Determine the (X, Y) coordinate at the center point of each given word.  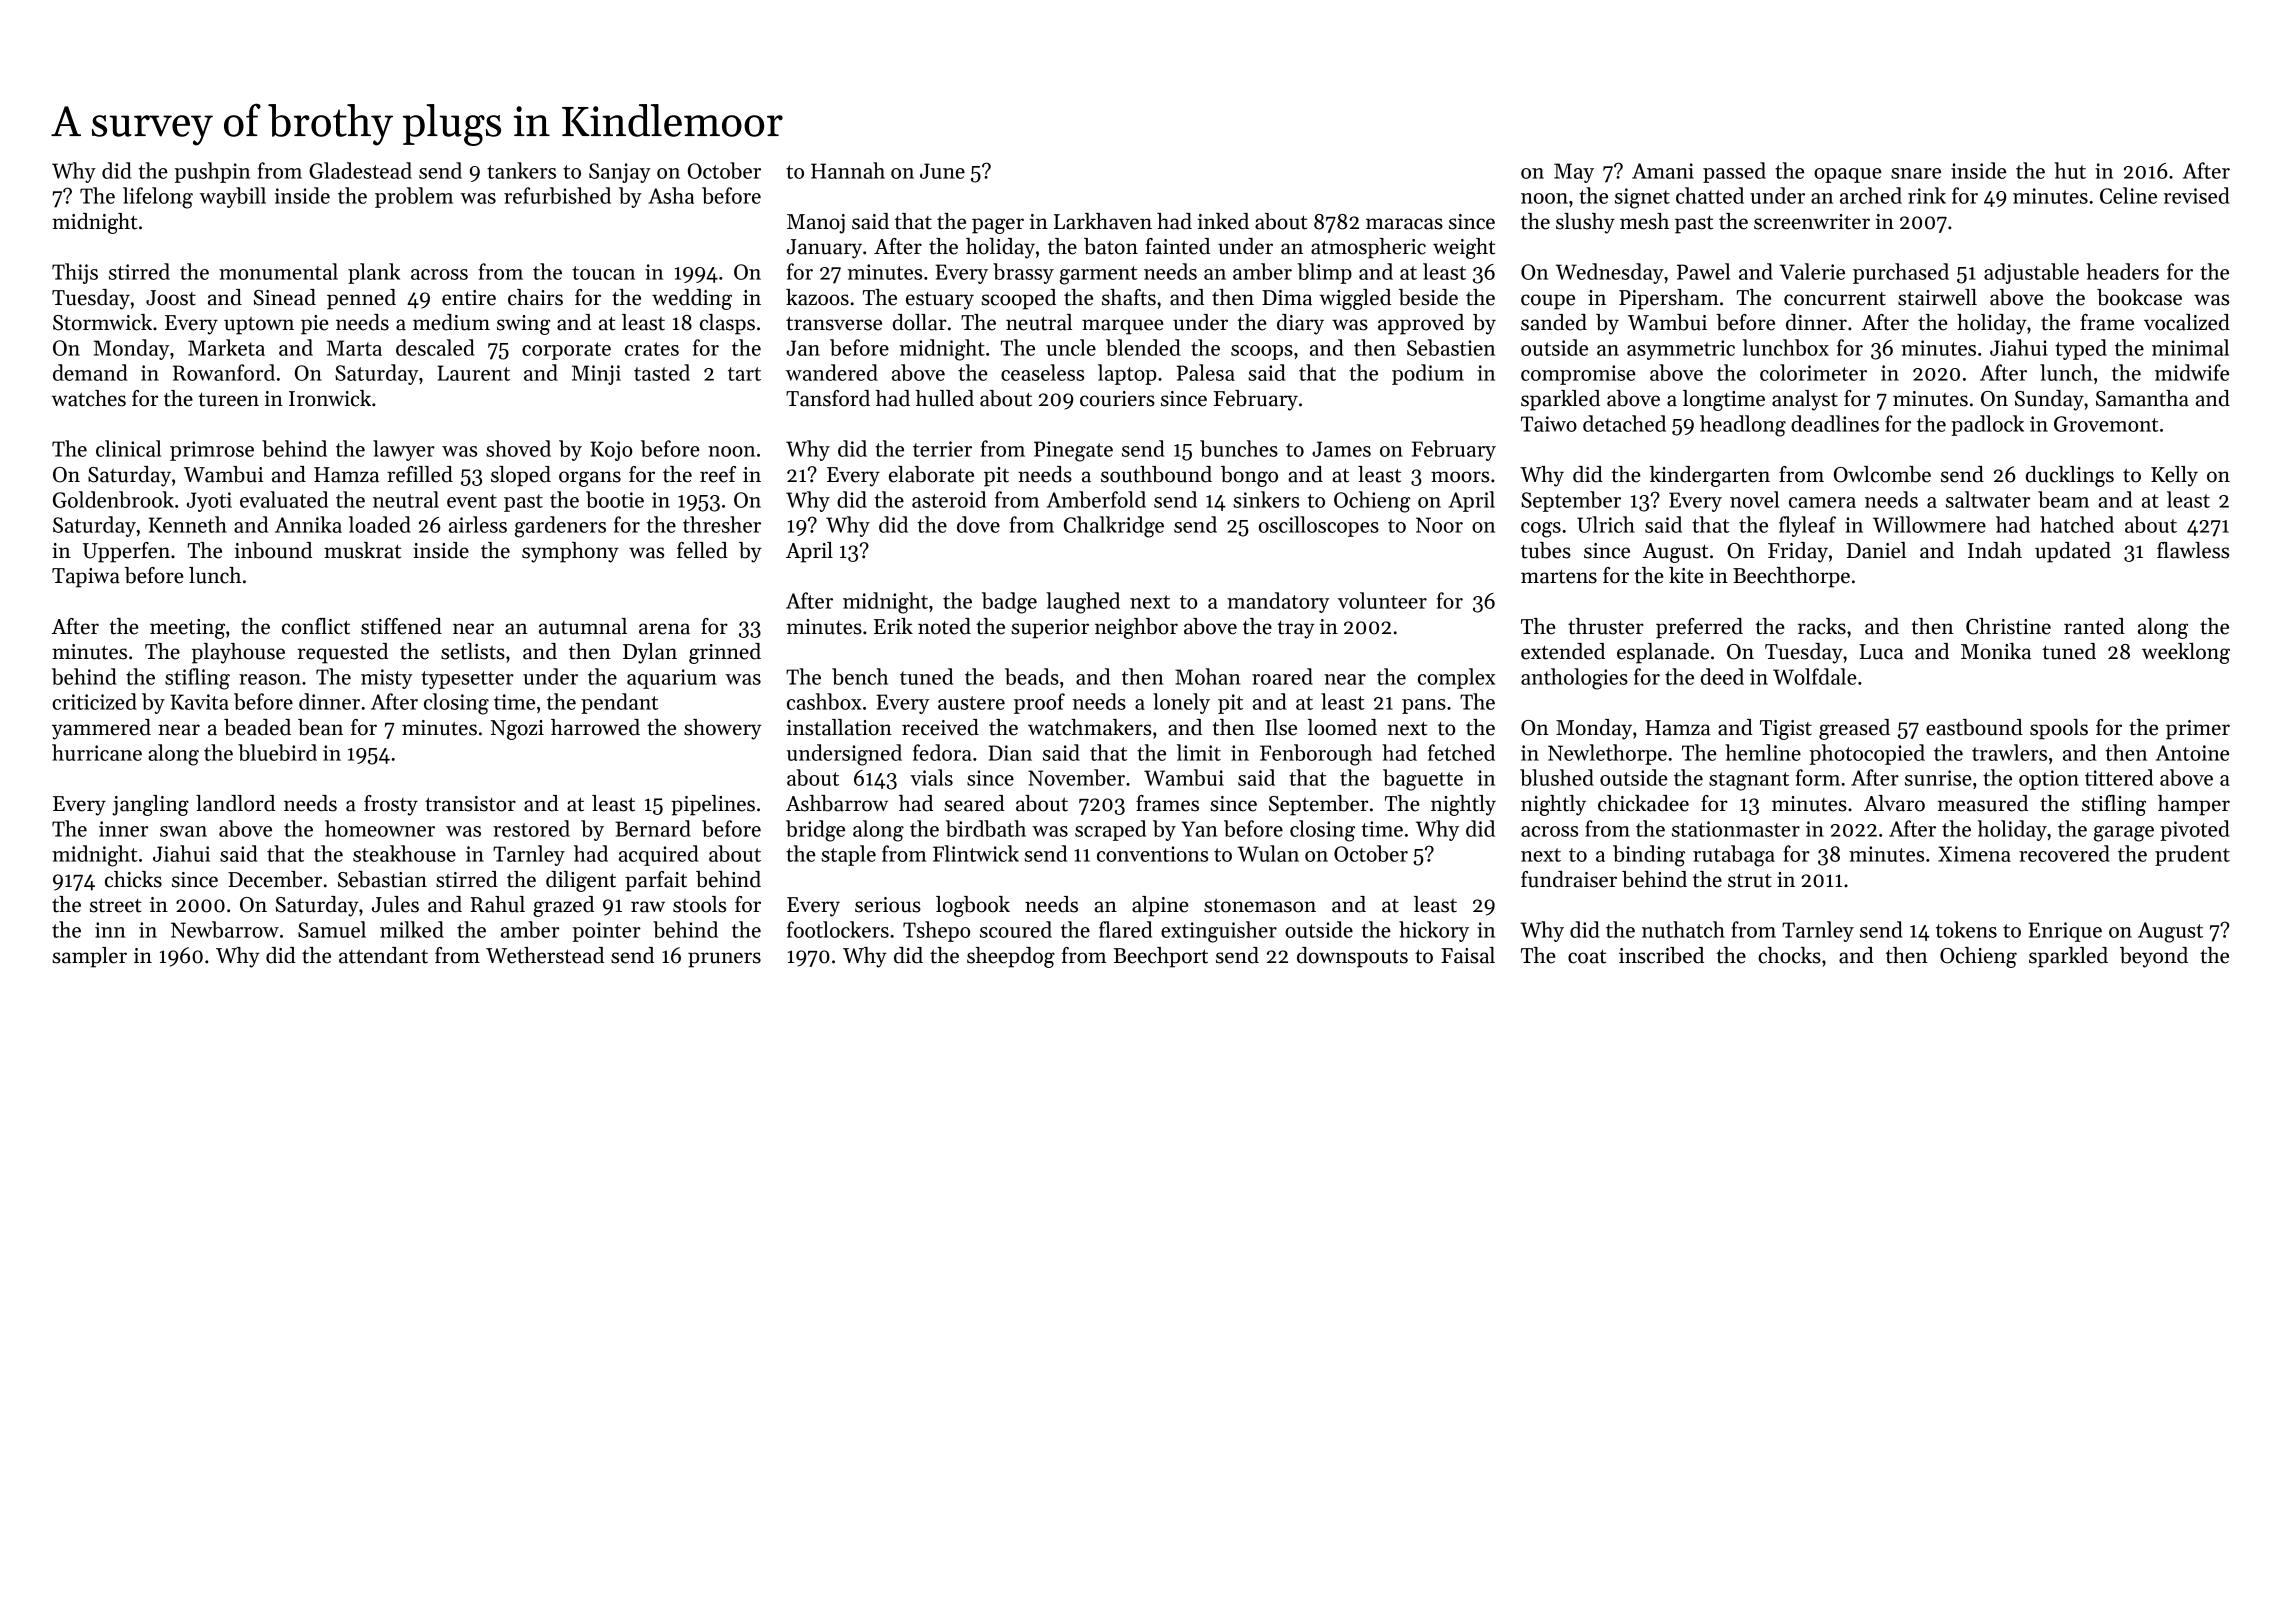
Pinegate (1073, 451)
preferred (1699, 628)
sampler (89, 957)
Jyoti (209, 502)
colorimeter (1813, 372)
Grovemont (2106, 424)
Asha (671, 195)
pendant (619, 703)
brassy (1023, 273)
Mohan (1208, 676)
